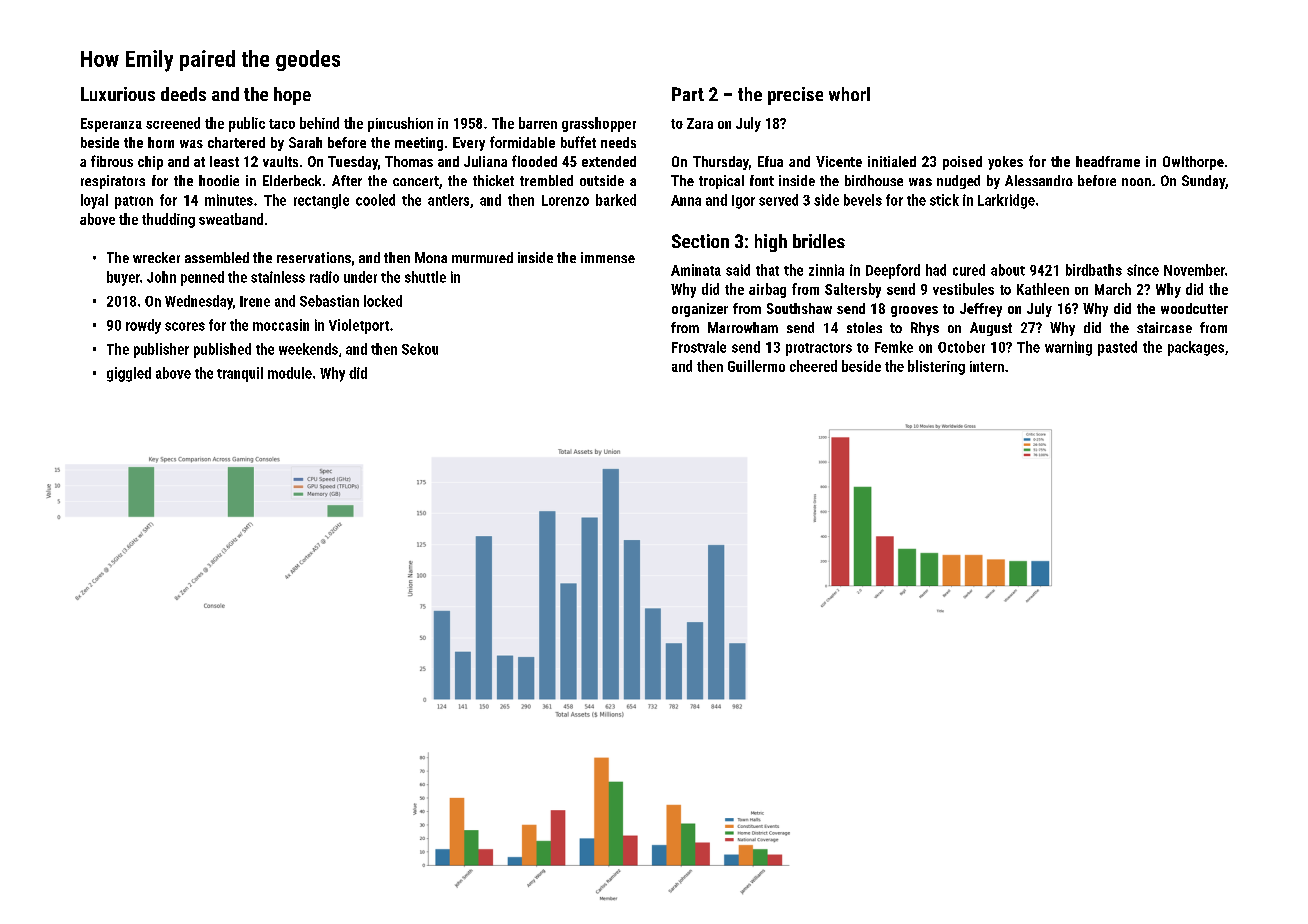 The width and height of the screenshot is (1308, 924). I want to click on Luxurious, so click(118, 94).
